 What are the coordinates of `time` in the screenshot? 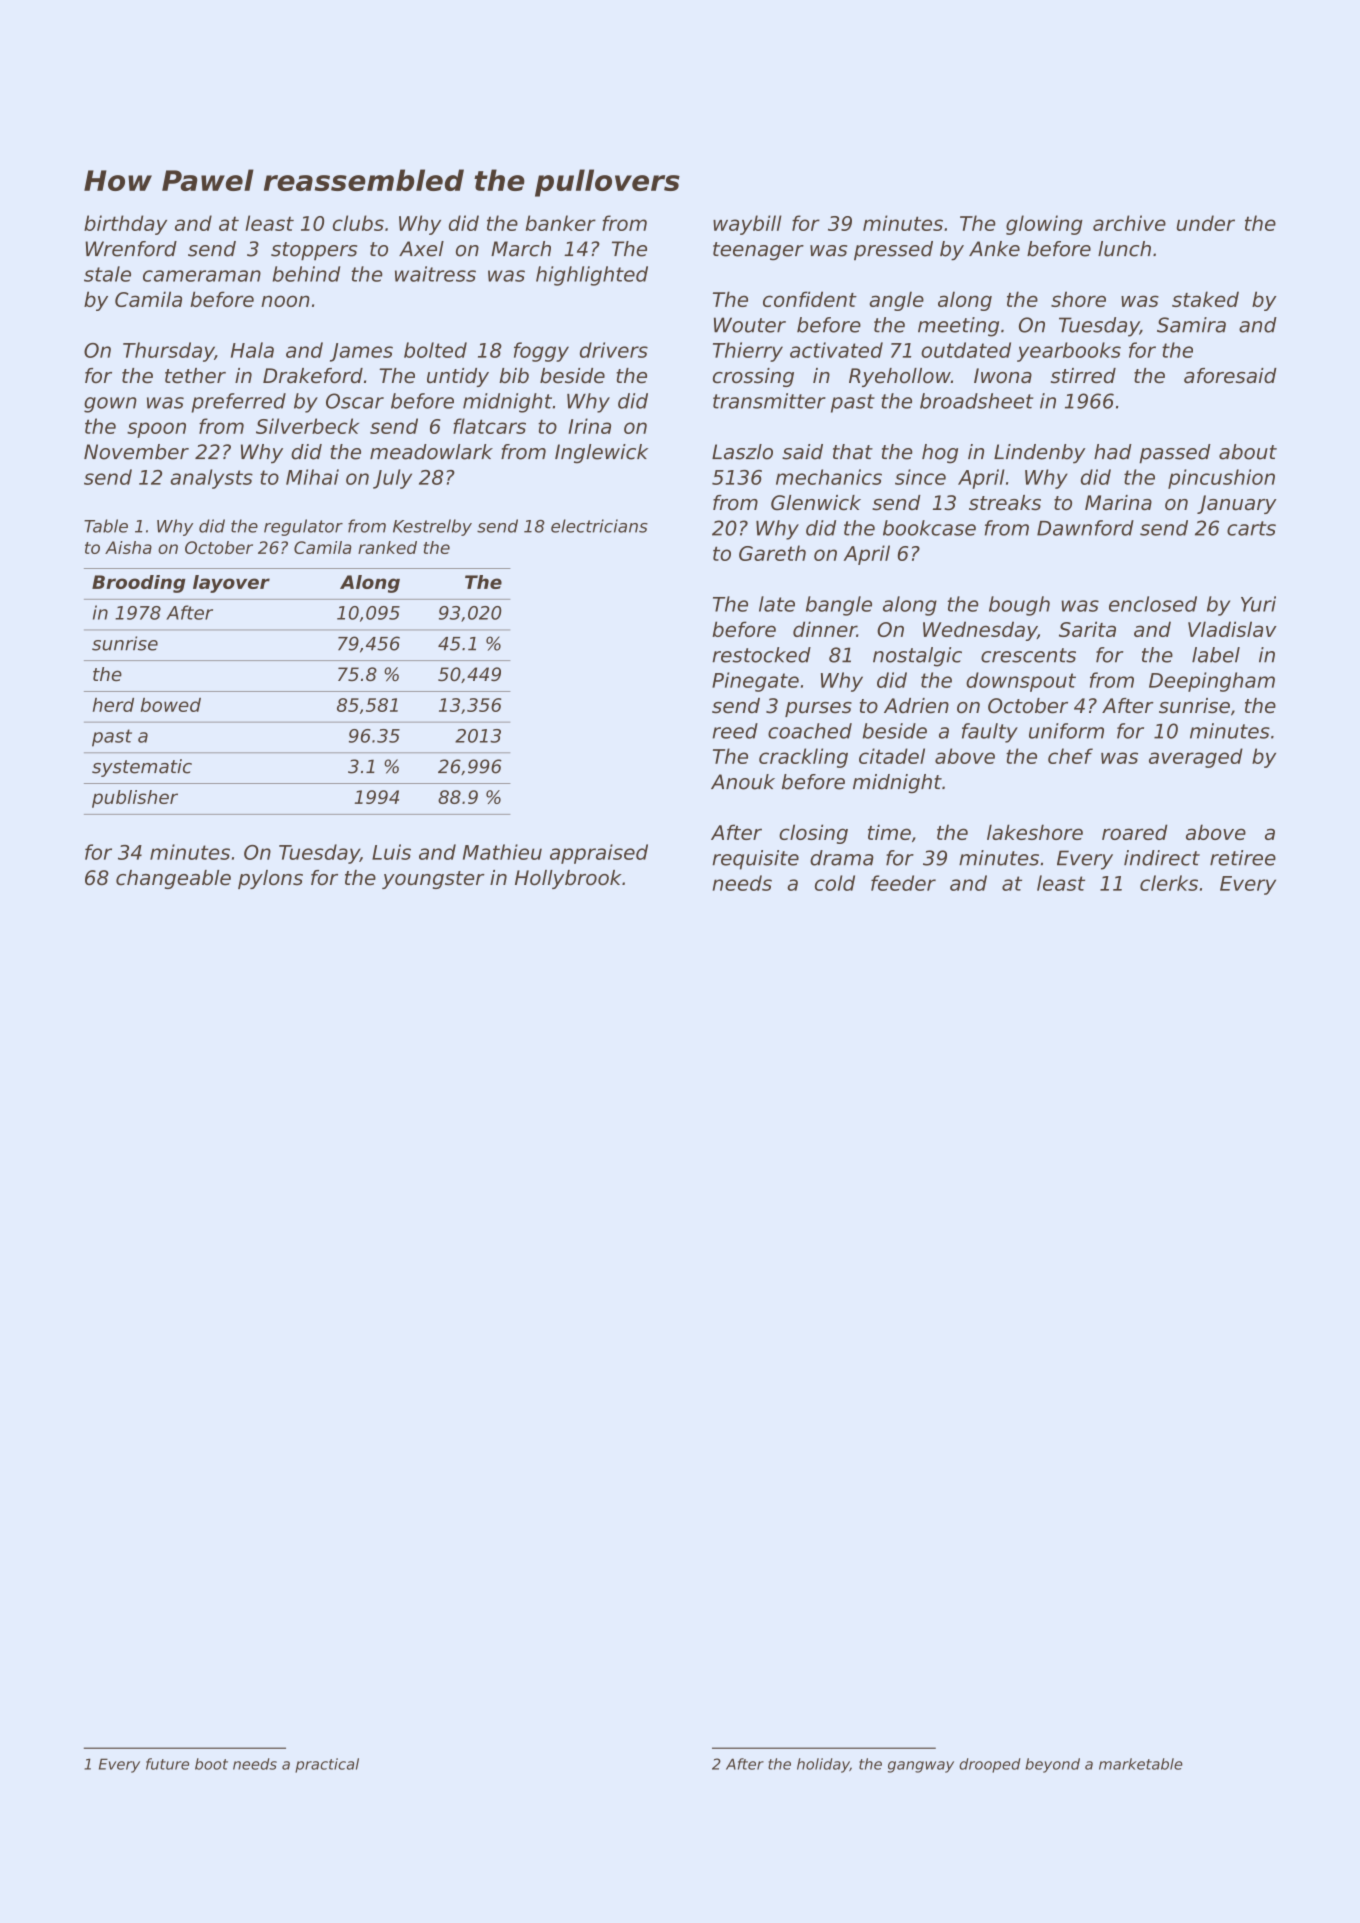 It's located at (889, 832).
